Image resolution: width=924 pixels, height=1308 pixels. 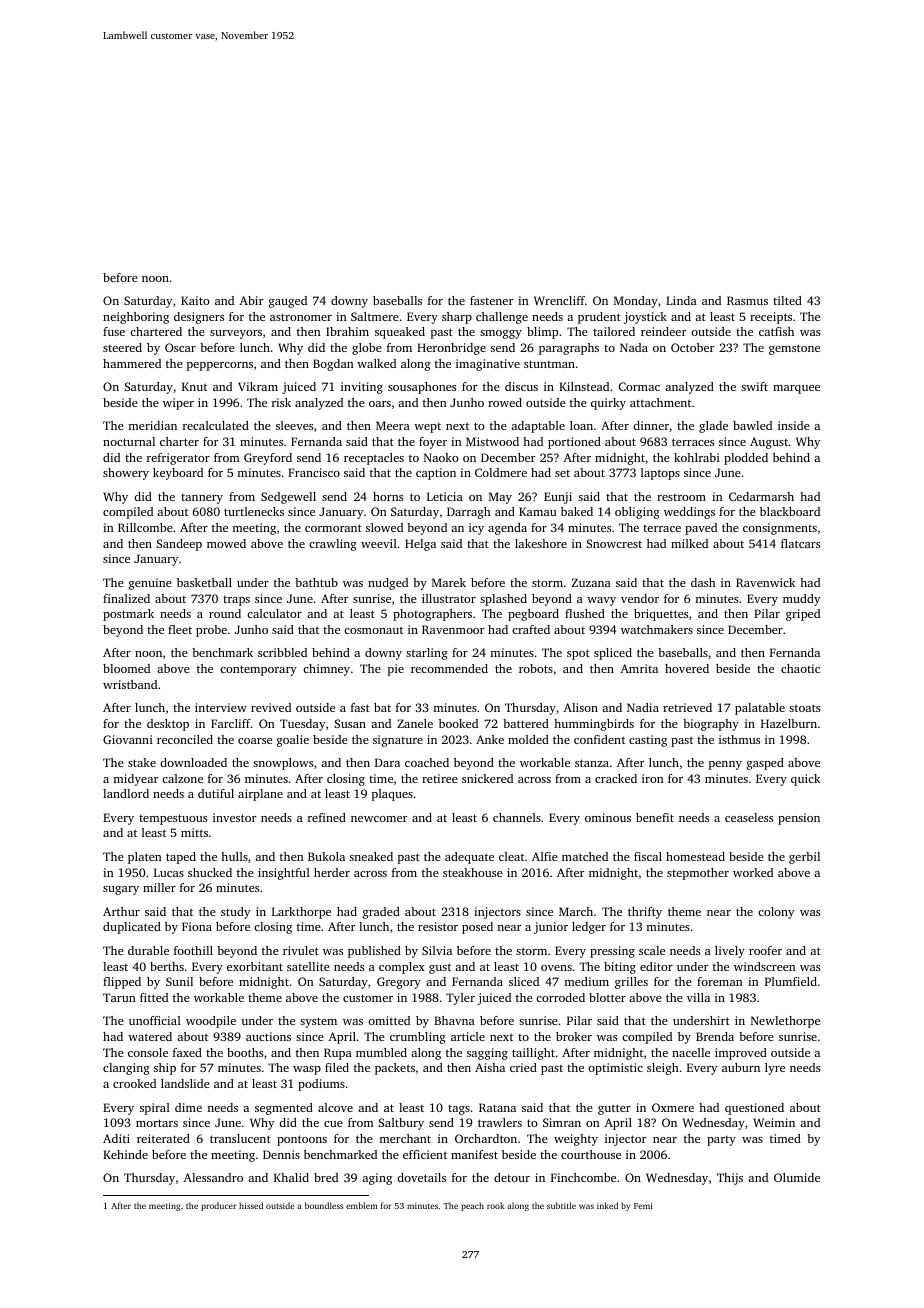 What do you see at coordinates (559, 300) in the page?
I see `Wrencliff` at bounding box center [559, 300].
